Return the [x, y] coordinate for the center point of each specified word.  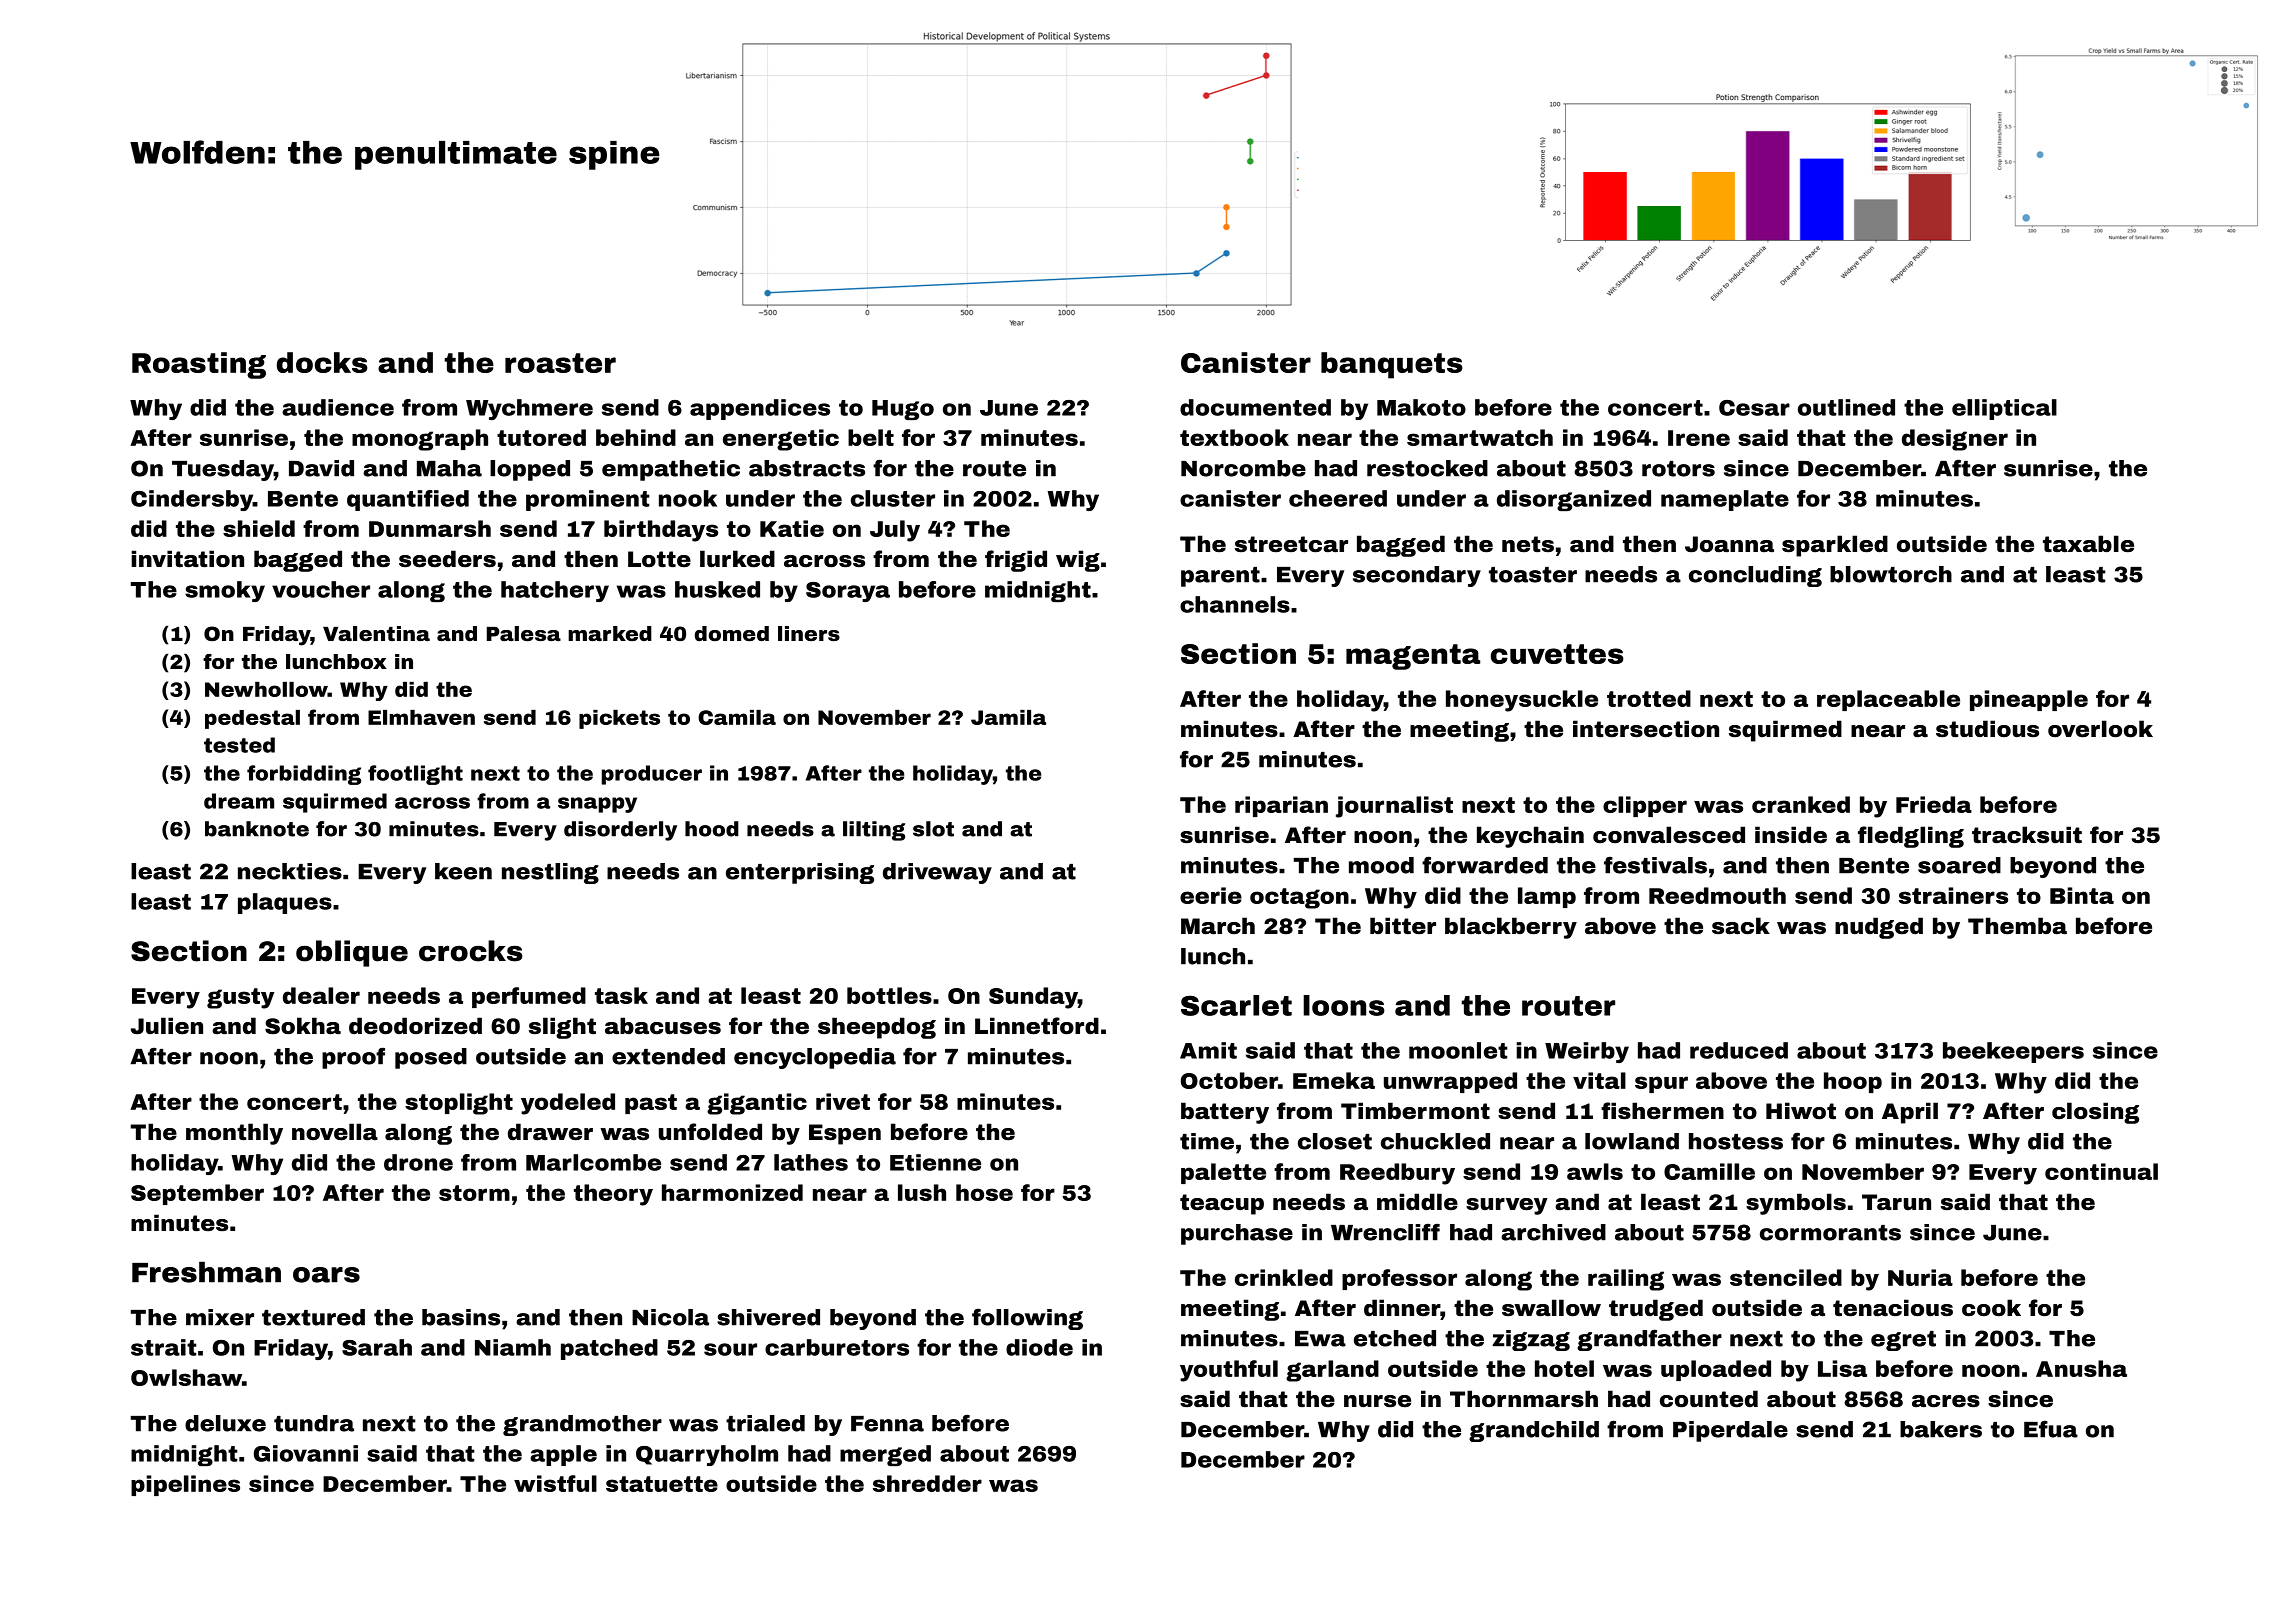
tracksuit [2027, 835]
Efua [2051, 1429]
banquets [1392, 365]
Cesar [1754, 408]
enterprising [800, 873]
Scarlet [1236, 1005]
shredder [927, 1483]
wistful [555, 1483]
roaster [560, 363]
